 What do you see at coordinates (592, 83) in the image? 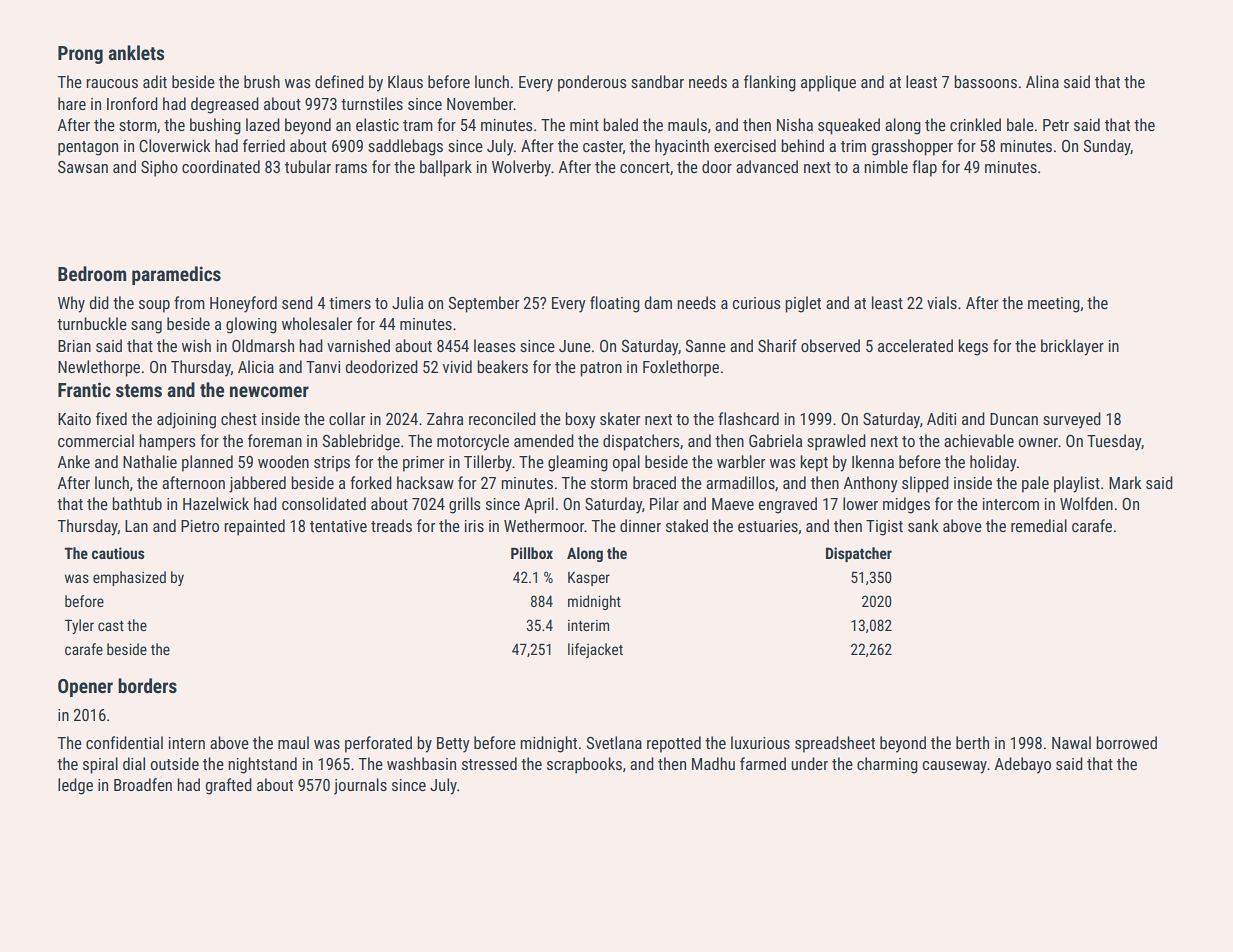
I see `ponderous` at bounding box center [592, 83].
